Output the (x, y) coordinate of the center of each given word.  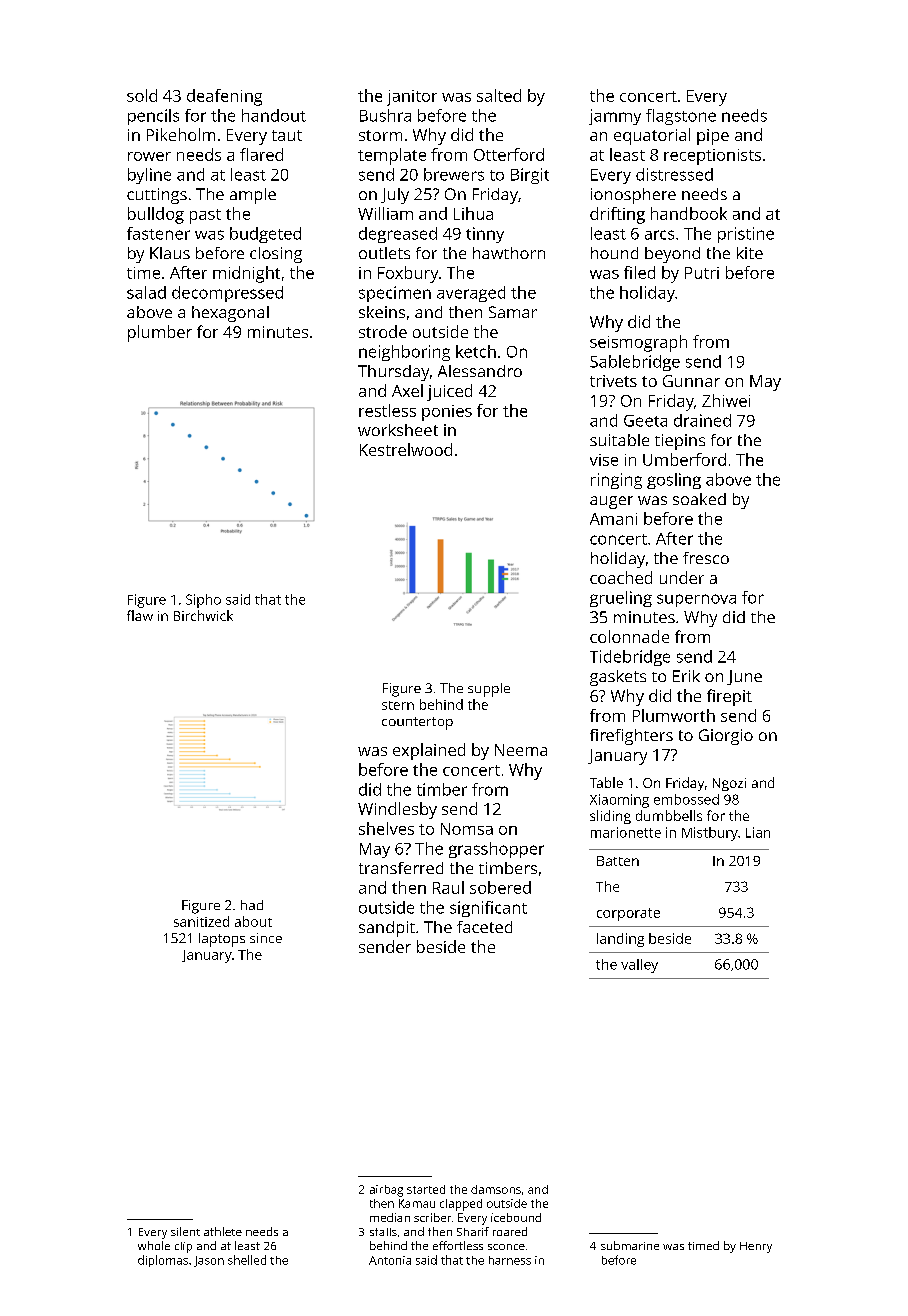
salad (146, 292)
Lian (758, 832)
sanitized (201, 921)
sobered (500, 887)
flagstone (681, 117)
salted (499, 95)
